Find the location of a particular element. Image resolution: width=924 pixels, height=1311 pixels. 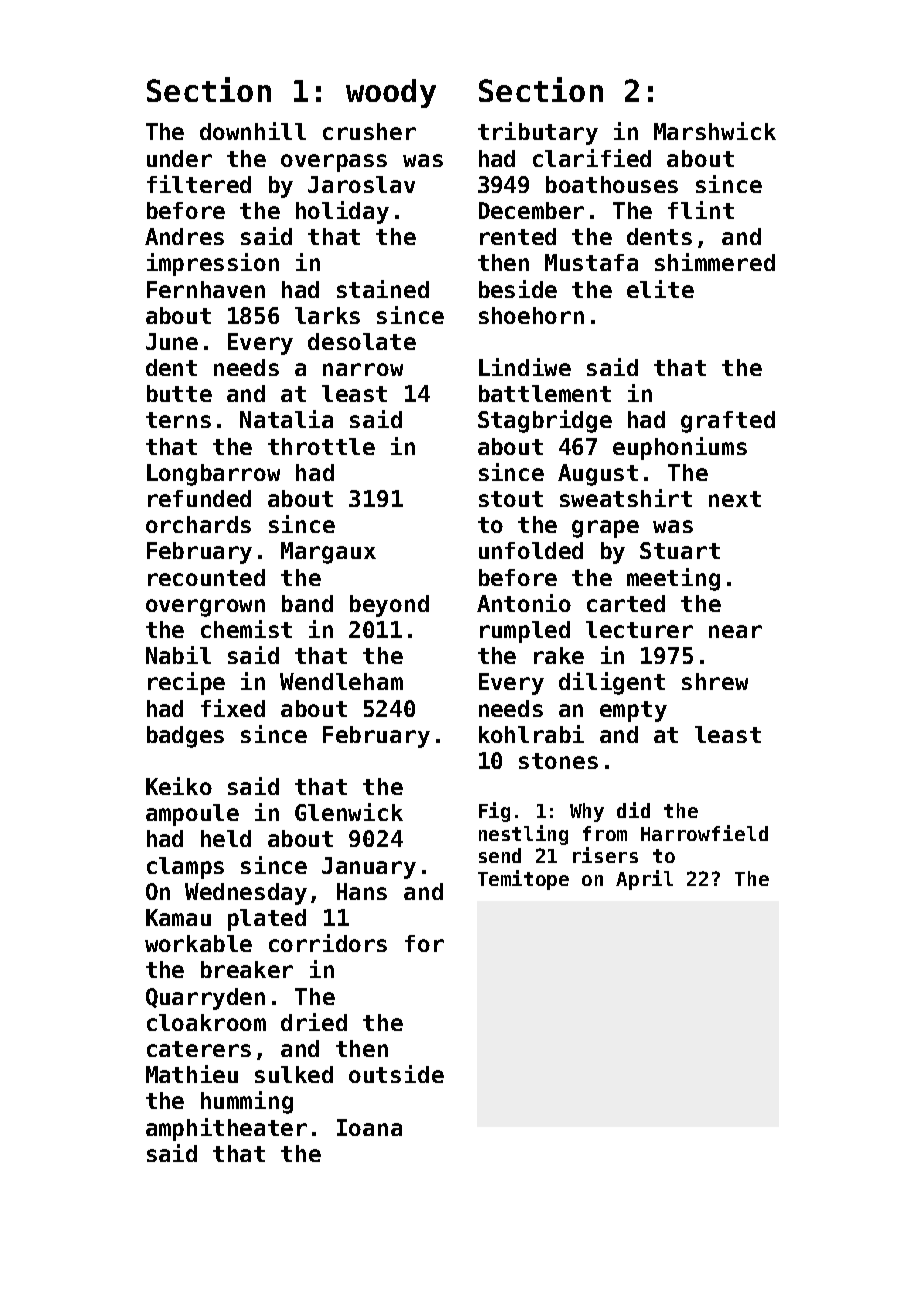

amphitheater is located at coordinates (226, 1129).
